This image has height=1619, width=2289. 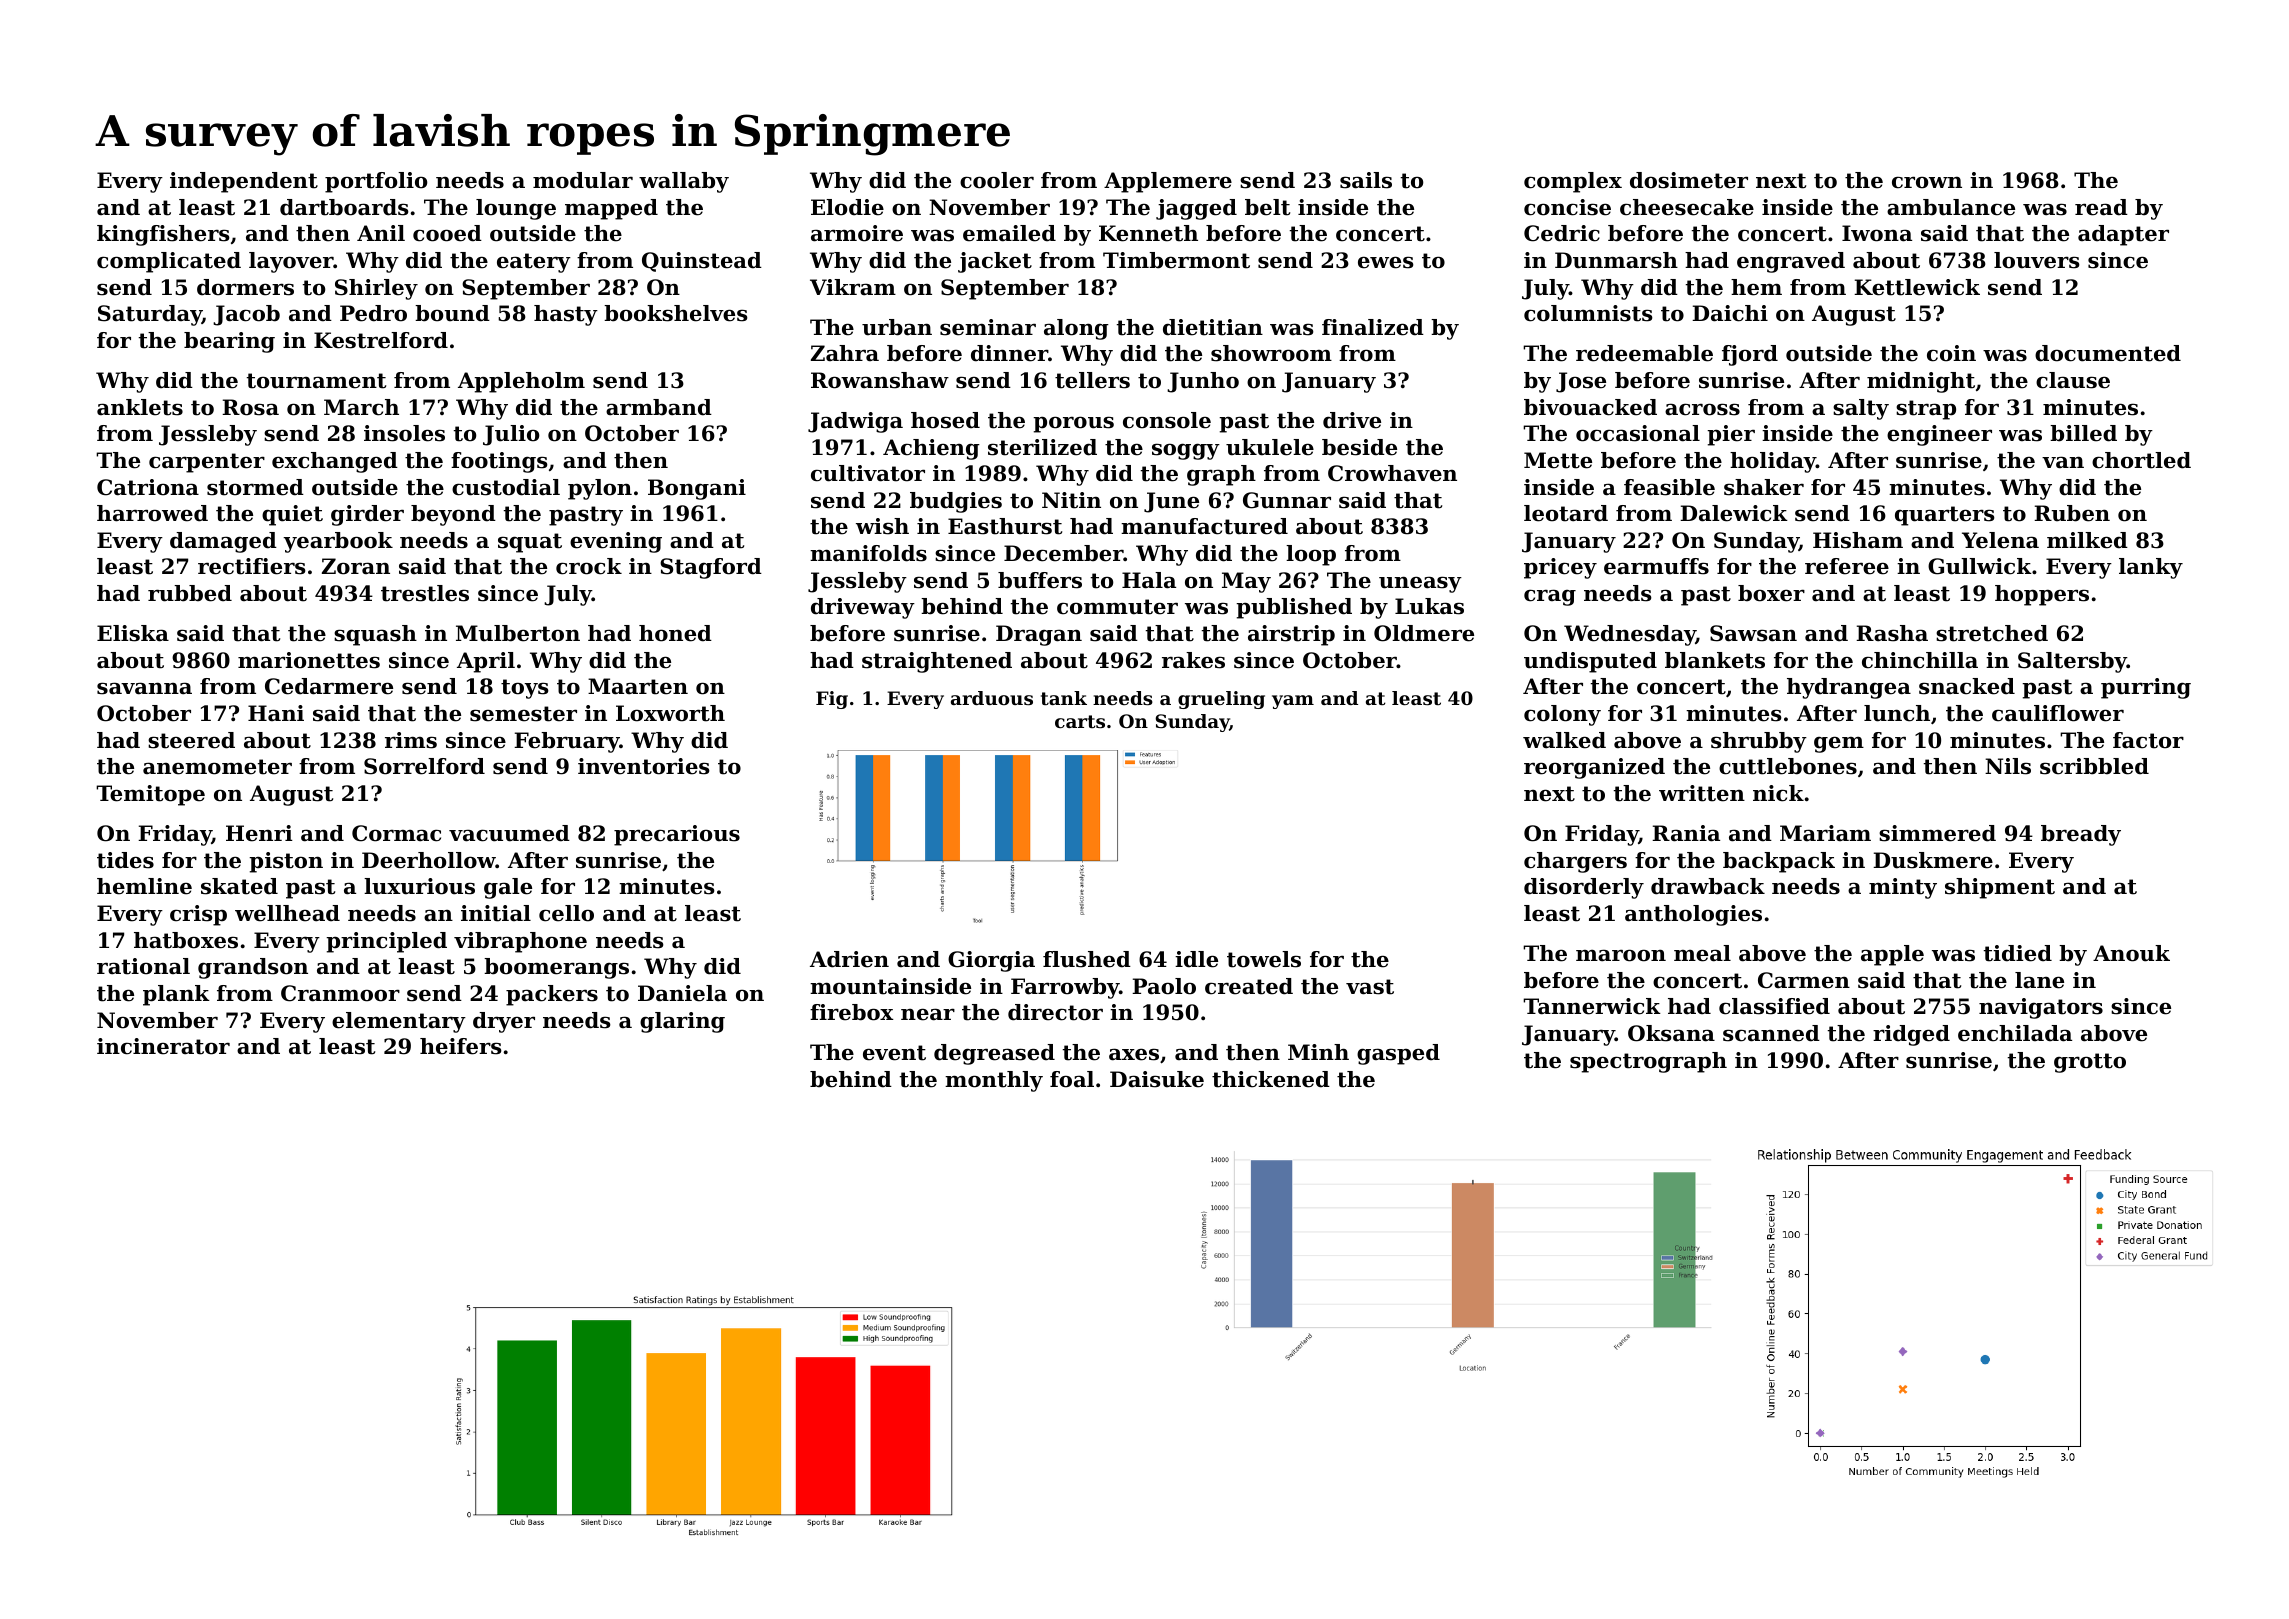 I want to click on carts, so click(x=1080, y=721).
